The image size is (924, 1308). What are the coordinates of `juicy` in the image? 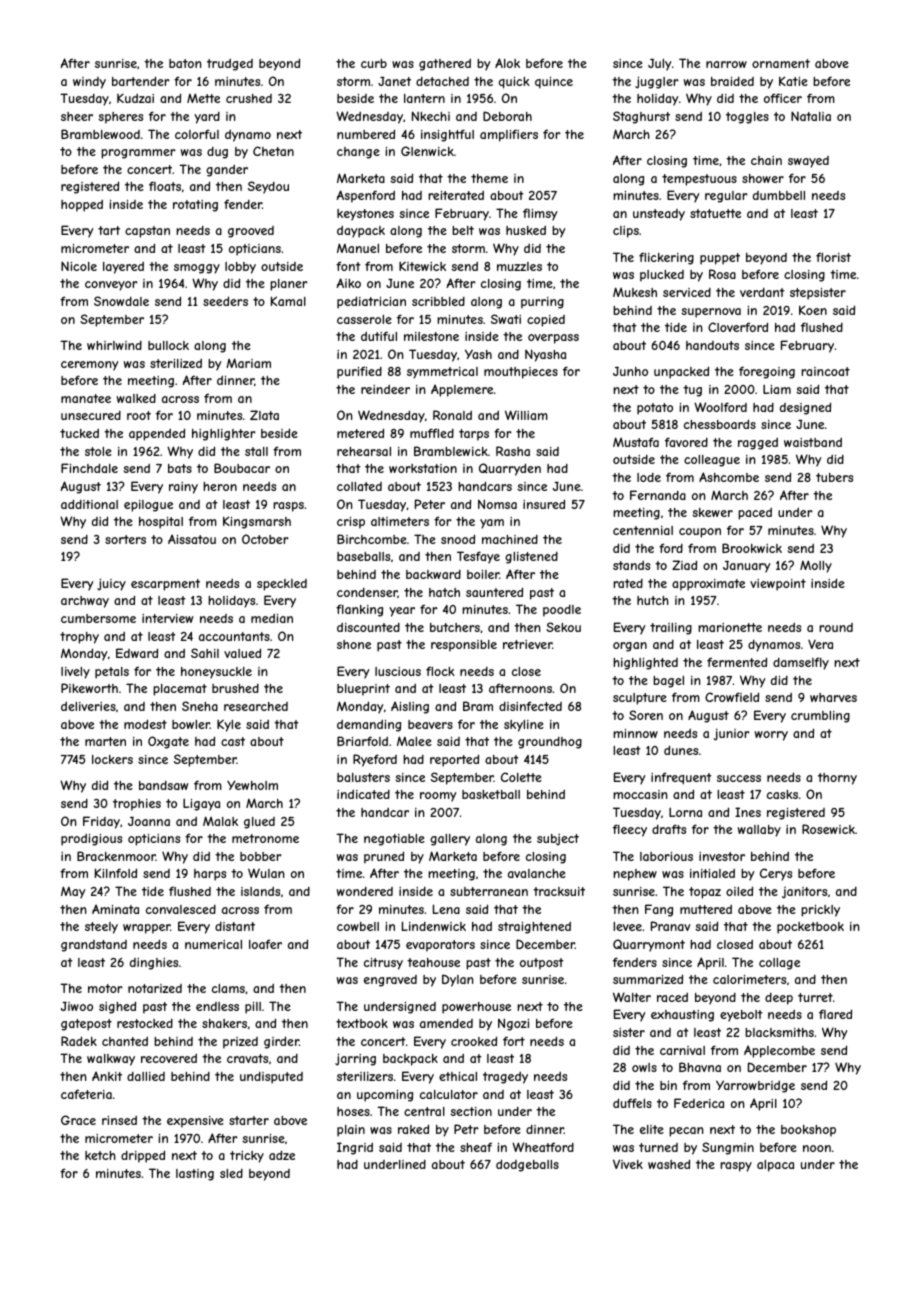 It's located at (111, 584).
